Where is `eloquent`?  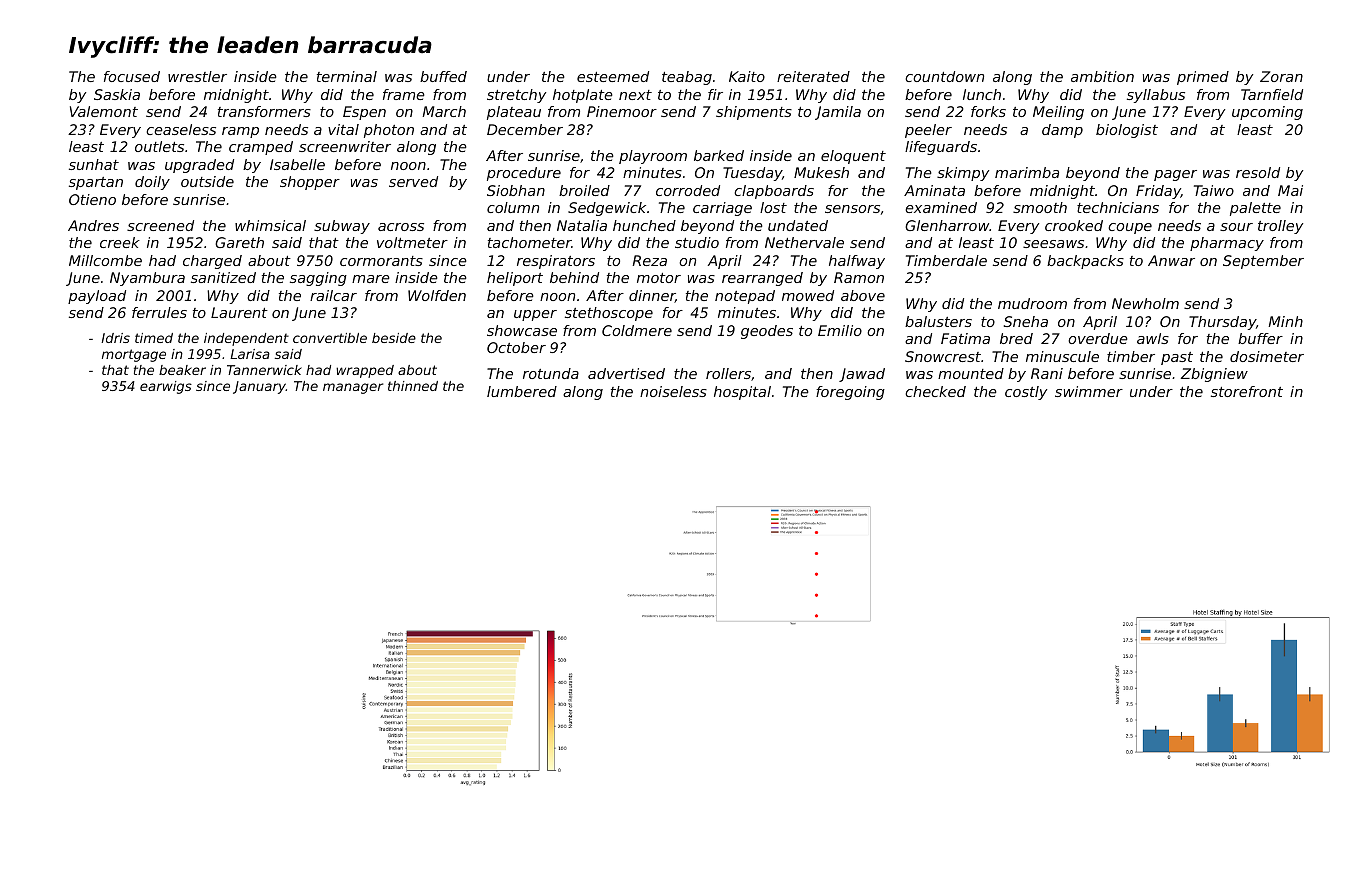
eloquent is located at coordinates (853, 157).
